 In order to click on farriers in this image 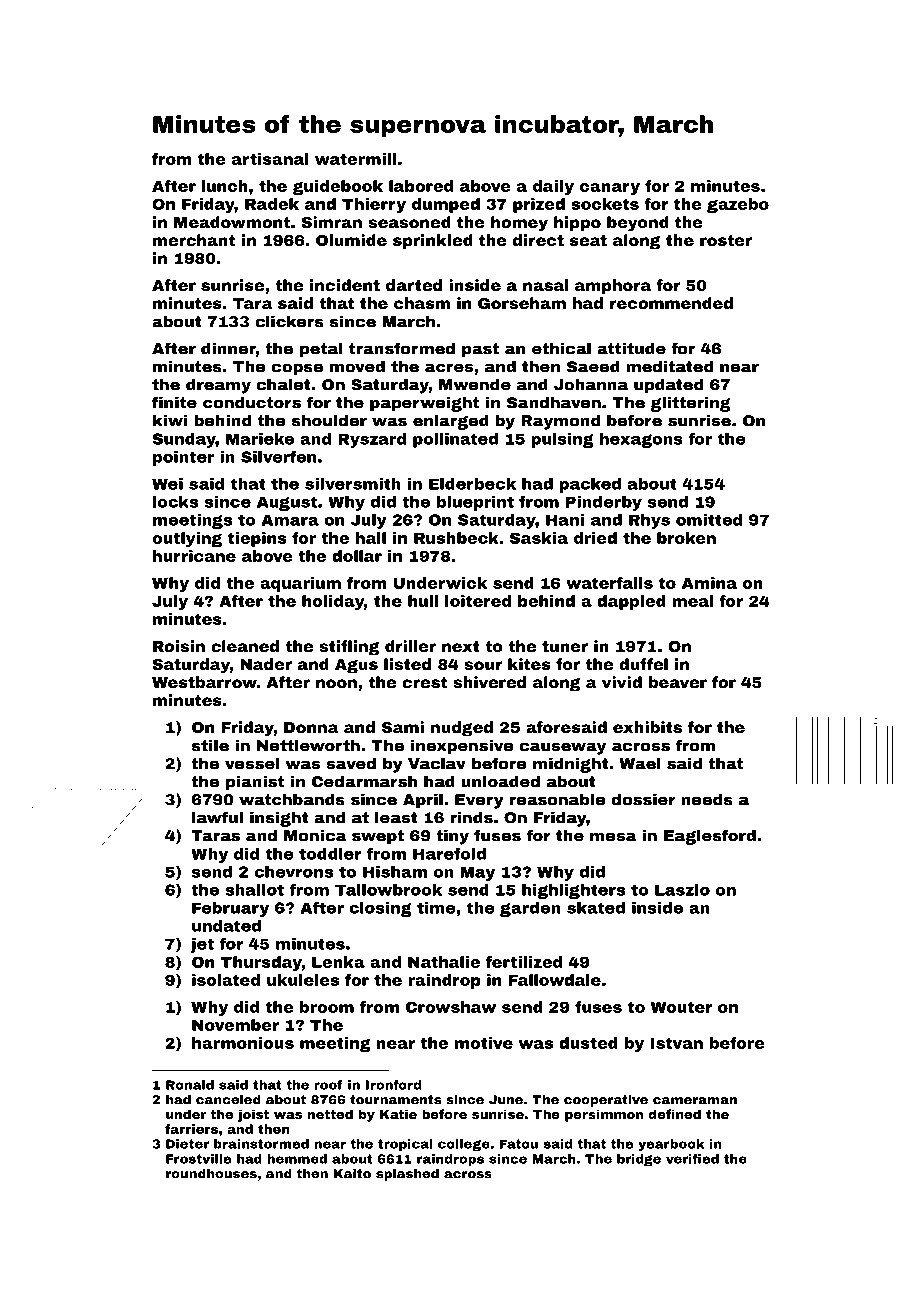, I will do `click(191, 1129)`.
